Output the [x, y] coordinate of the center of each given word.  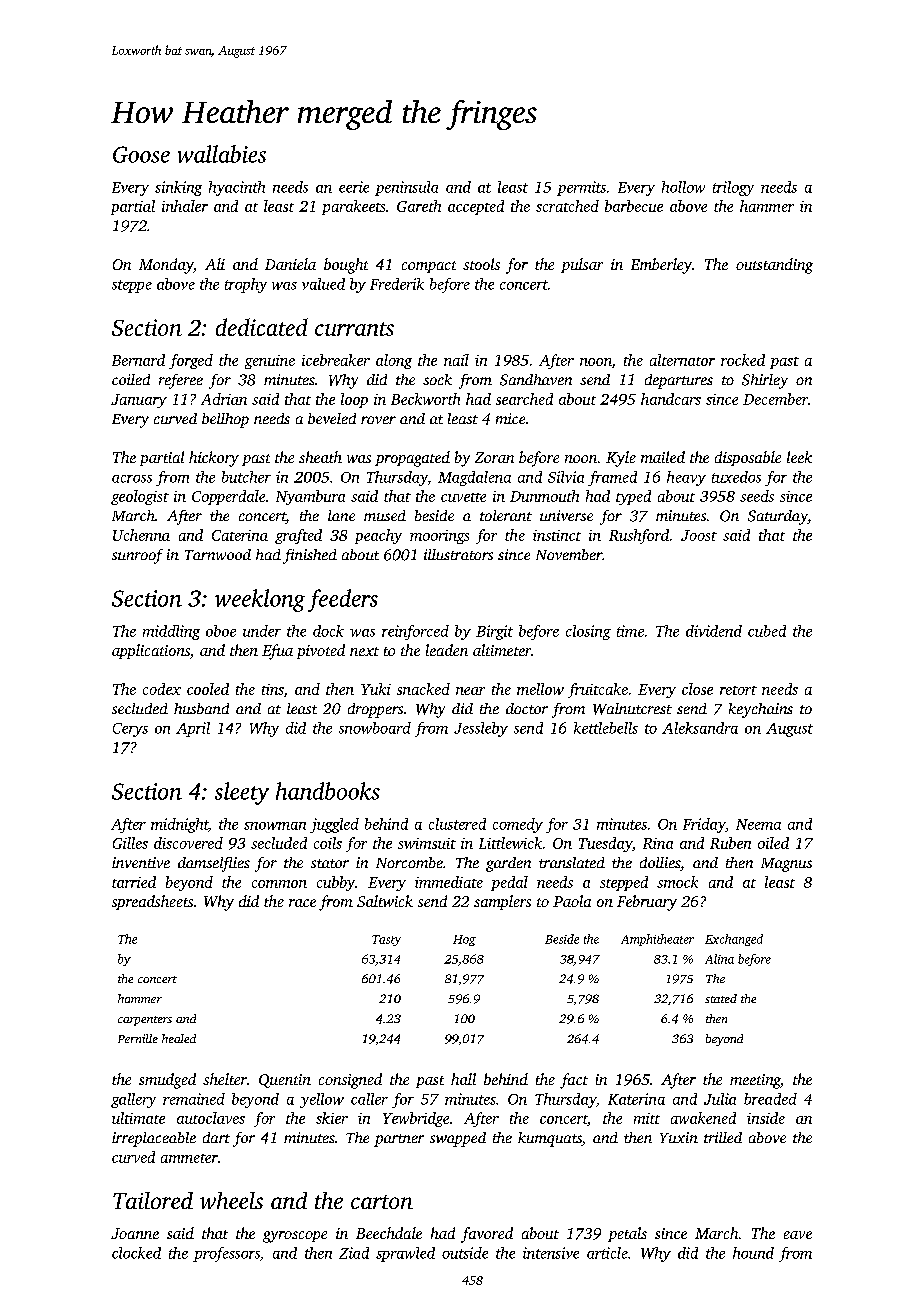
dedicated [262, 327]
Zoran [494, 457]
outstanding [774, 266]
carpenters [145, 1021]
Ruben [730, 843]
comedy [518, 825]
